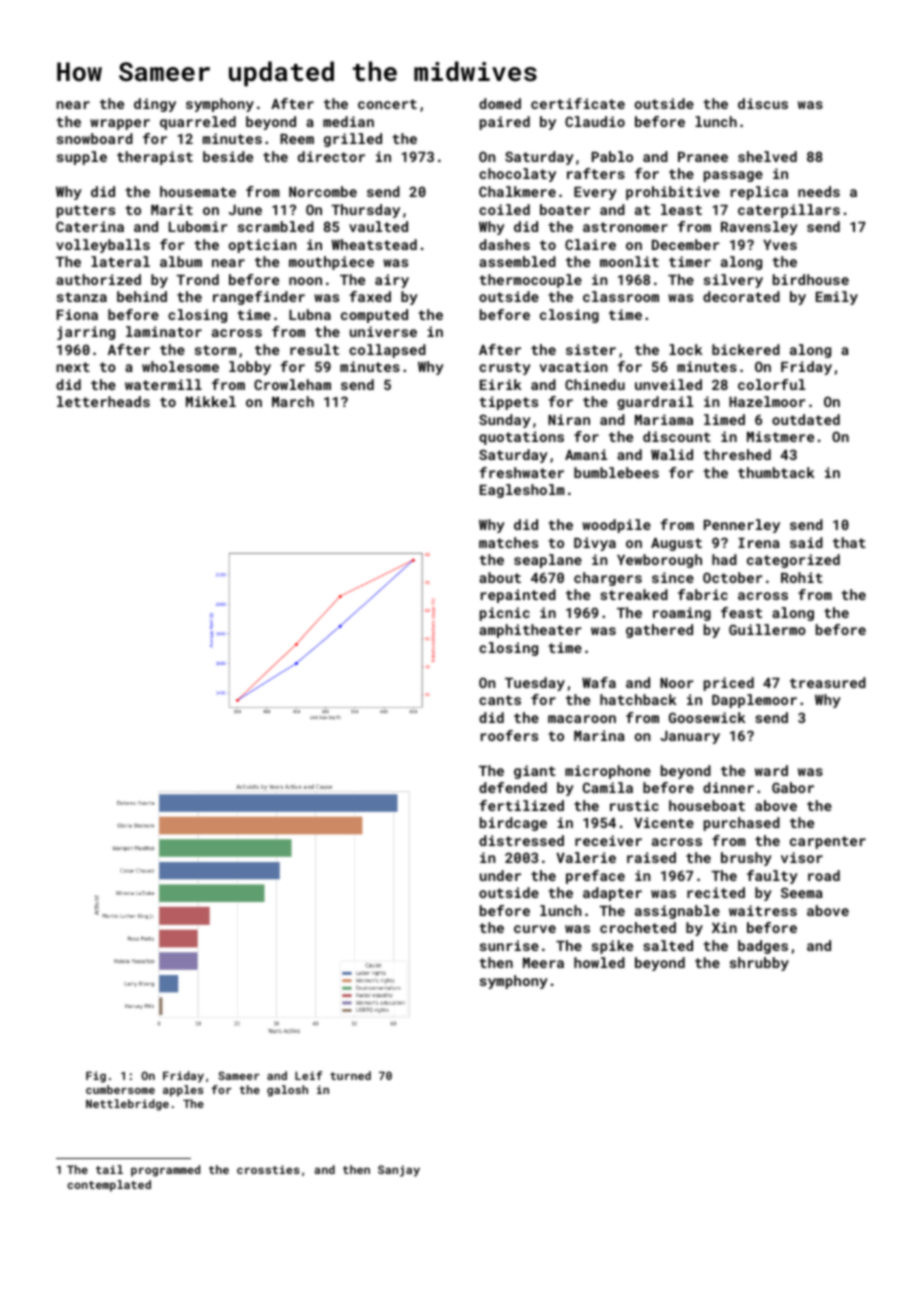  What do you see at coordinates (500, 700) in the document?
I see `cants` at bounding box center [500, 700].
